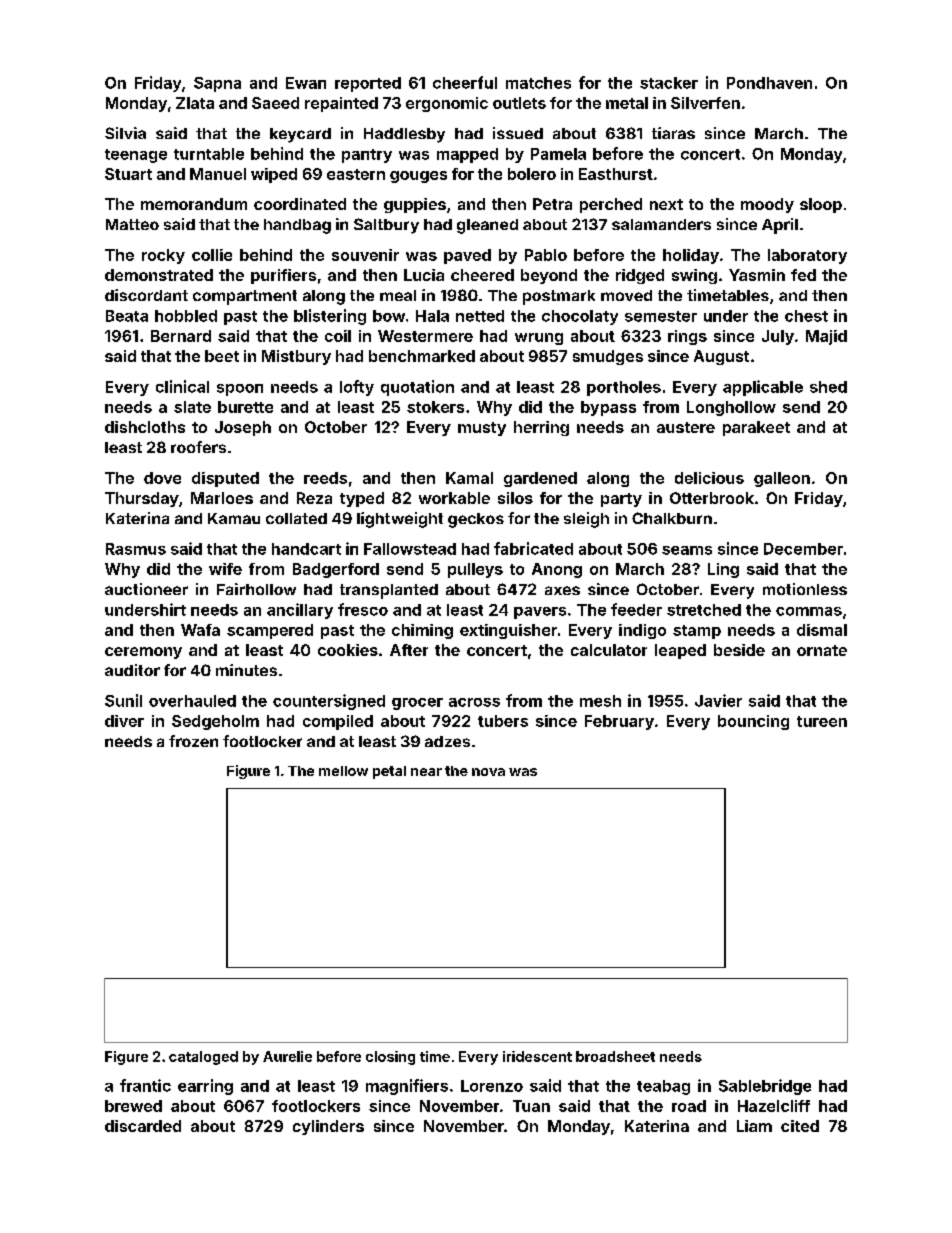  I want to click on austere, so click(686, 427).
